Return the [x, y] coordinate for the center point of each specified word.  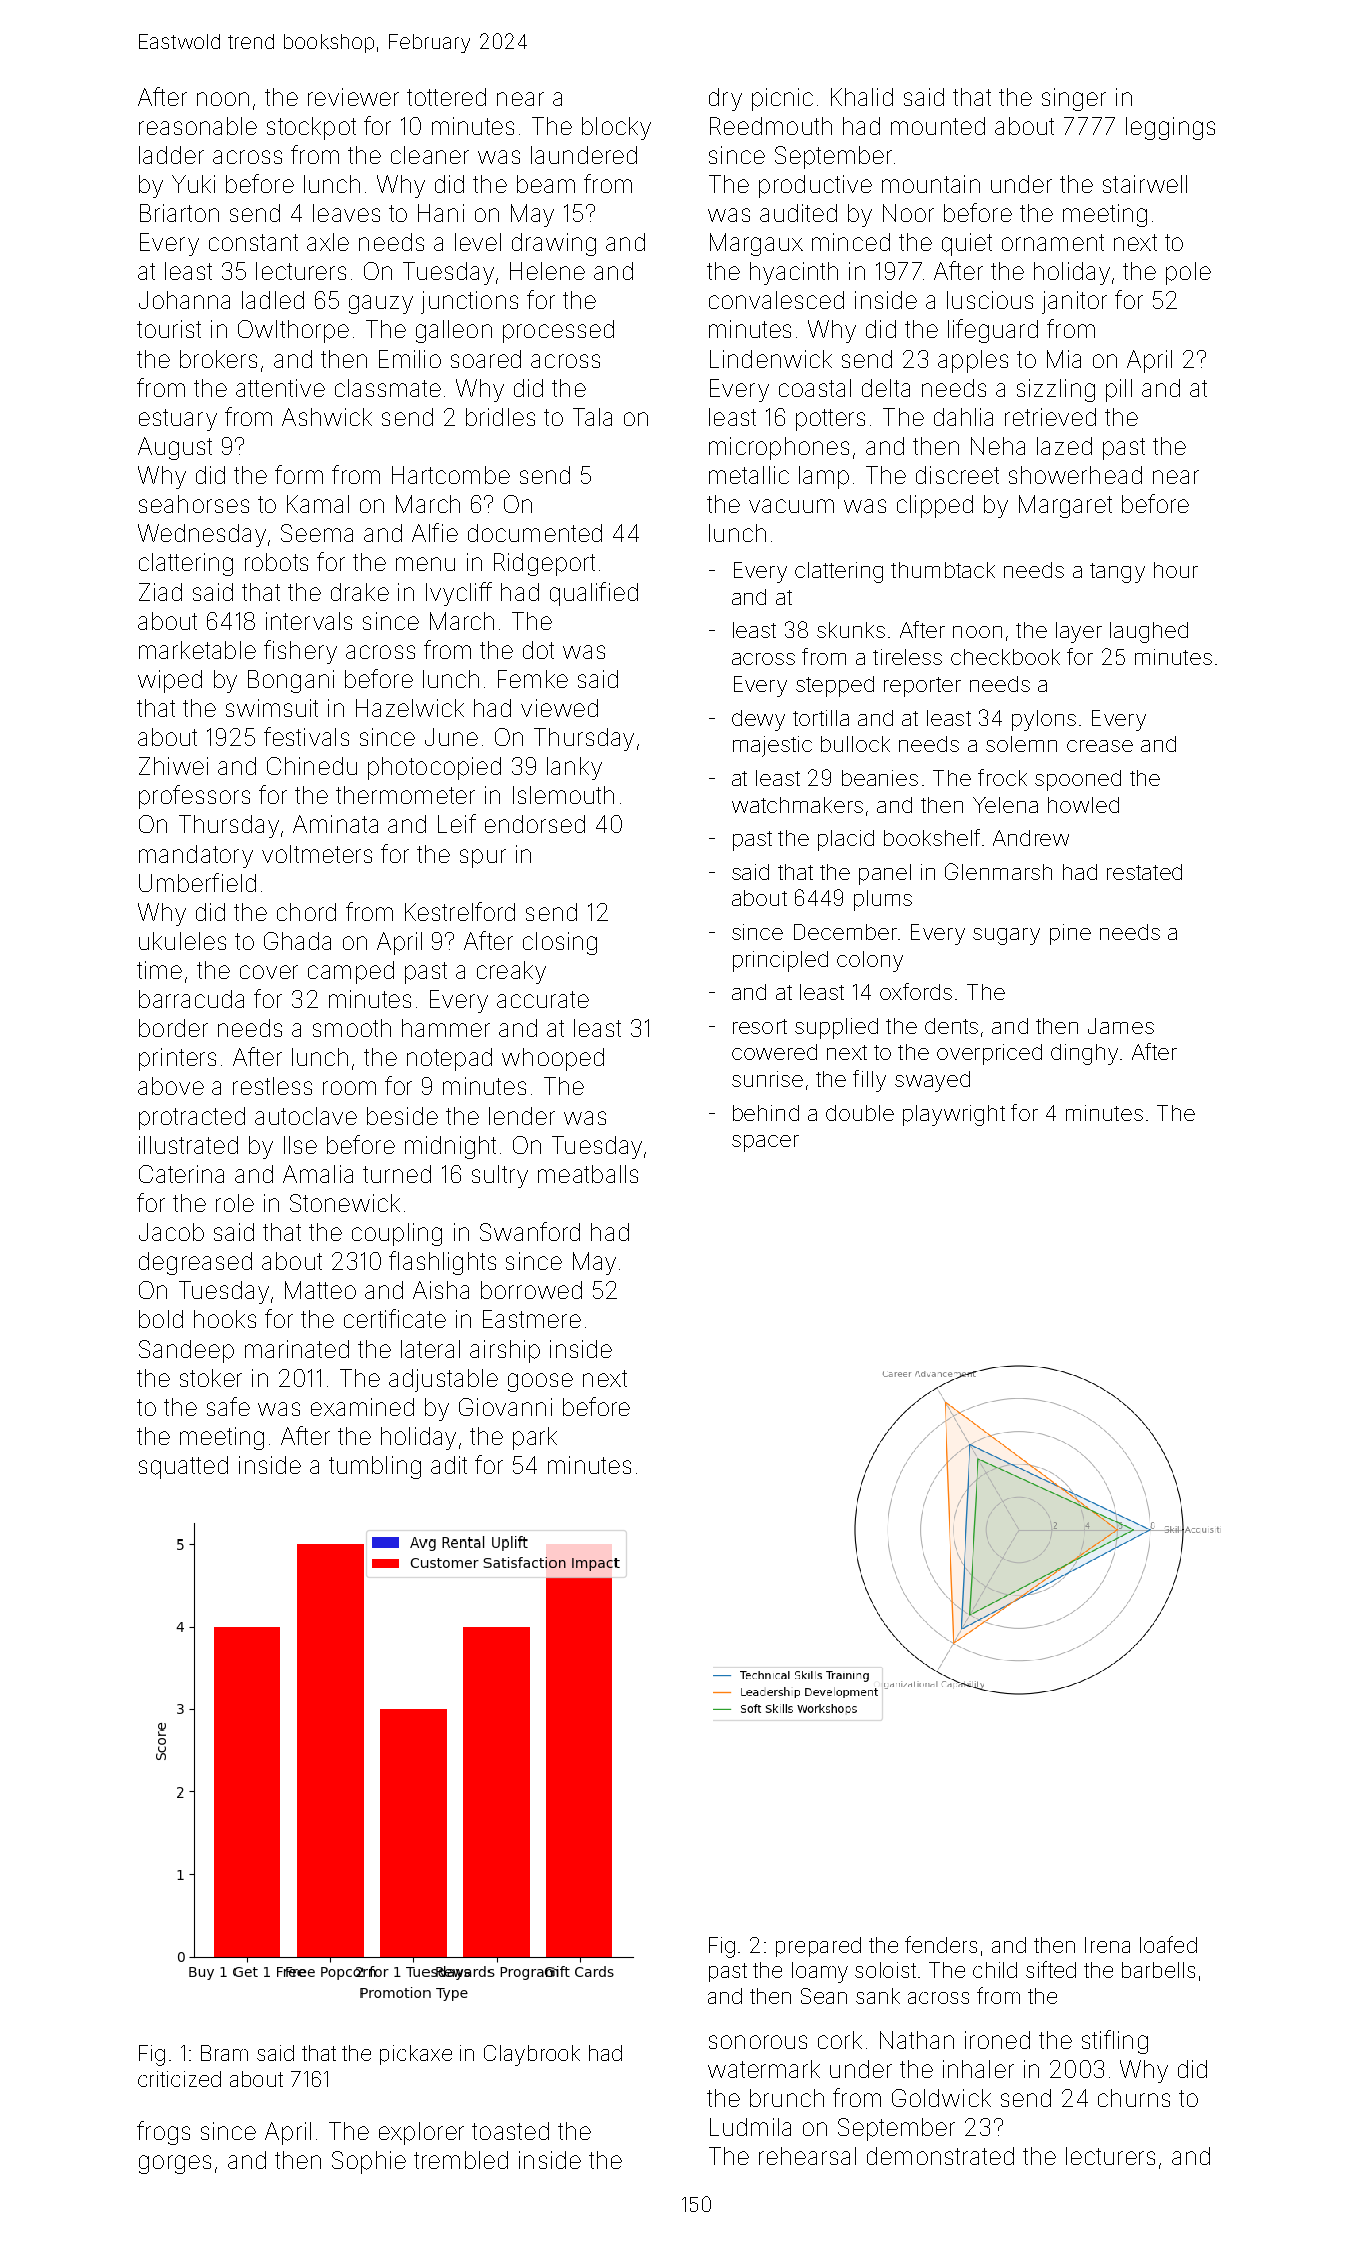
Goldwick [941, 2098]
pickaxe [416, 2055]
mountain [931, 184]
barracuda [191, 999]
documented [535, 533]
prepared [818, 1947]
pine [1070, 934]
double [860, 1113]
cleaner [430, 155]
